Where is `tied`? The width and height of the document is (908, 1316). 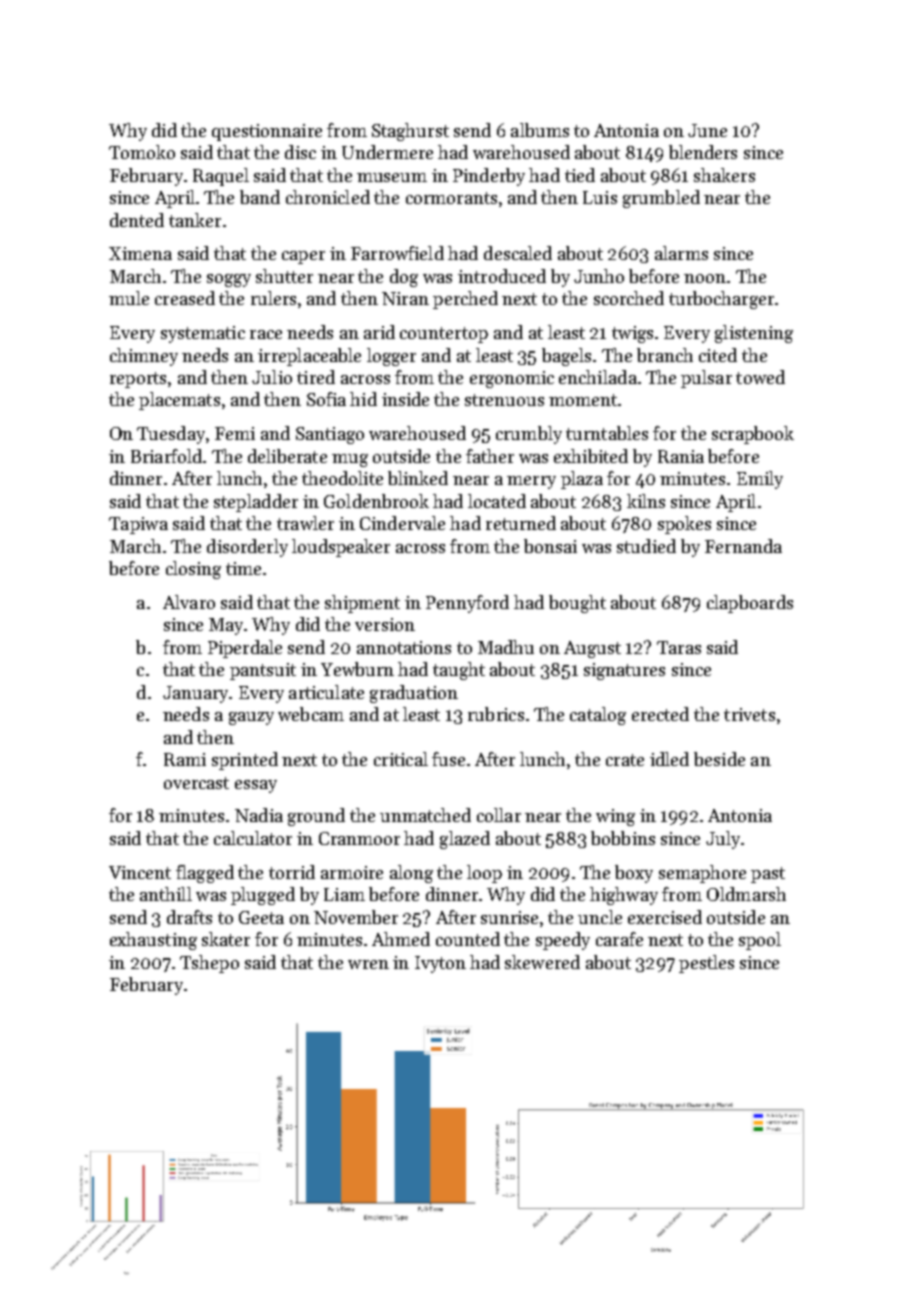
tied is located at coordinates (580, 175).
